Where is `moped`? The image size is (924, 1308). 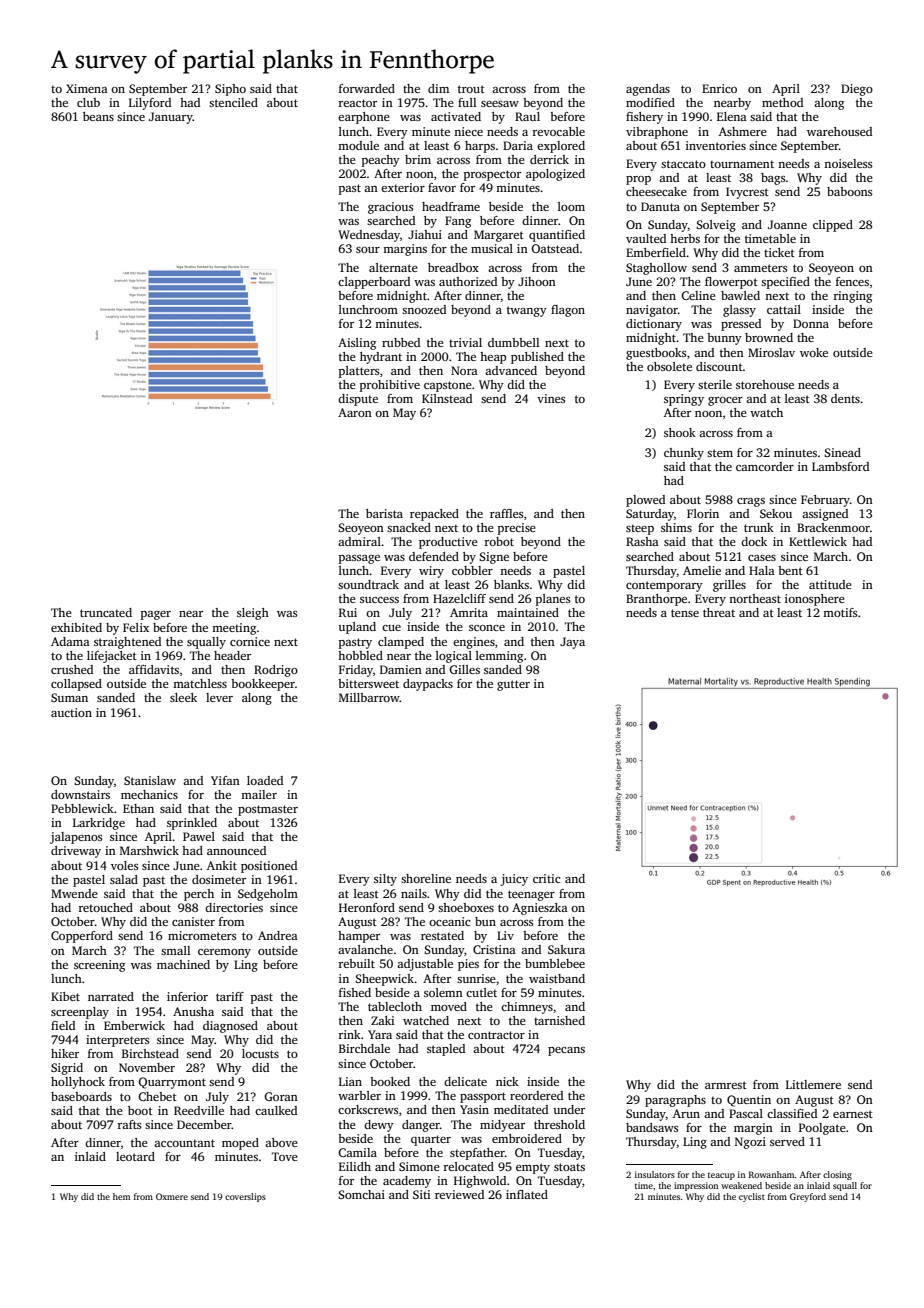
moped is located at coordinates (240, 1144).
